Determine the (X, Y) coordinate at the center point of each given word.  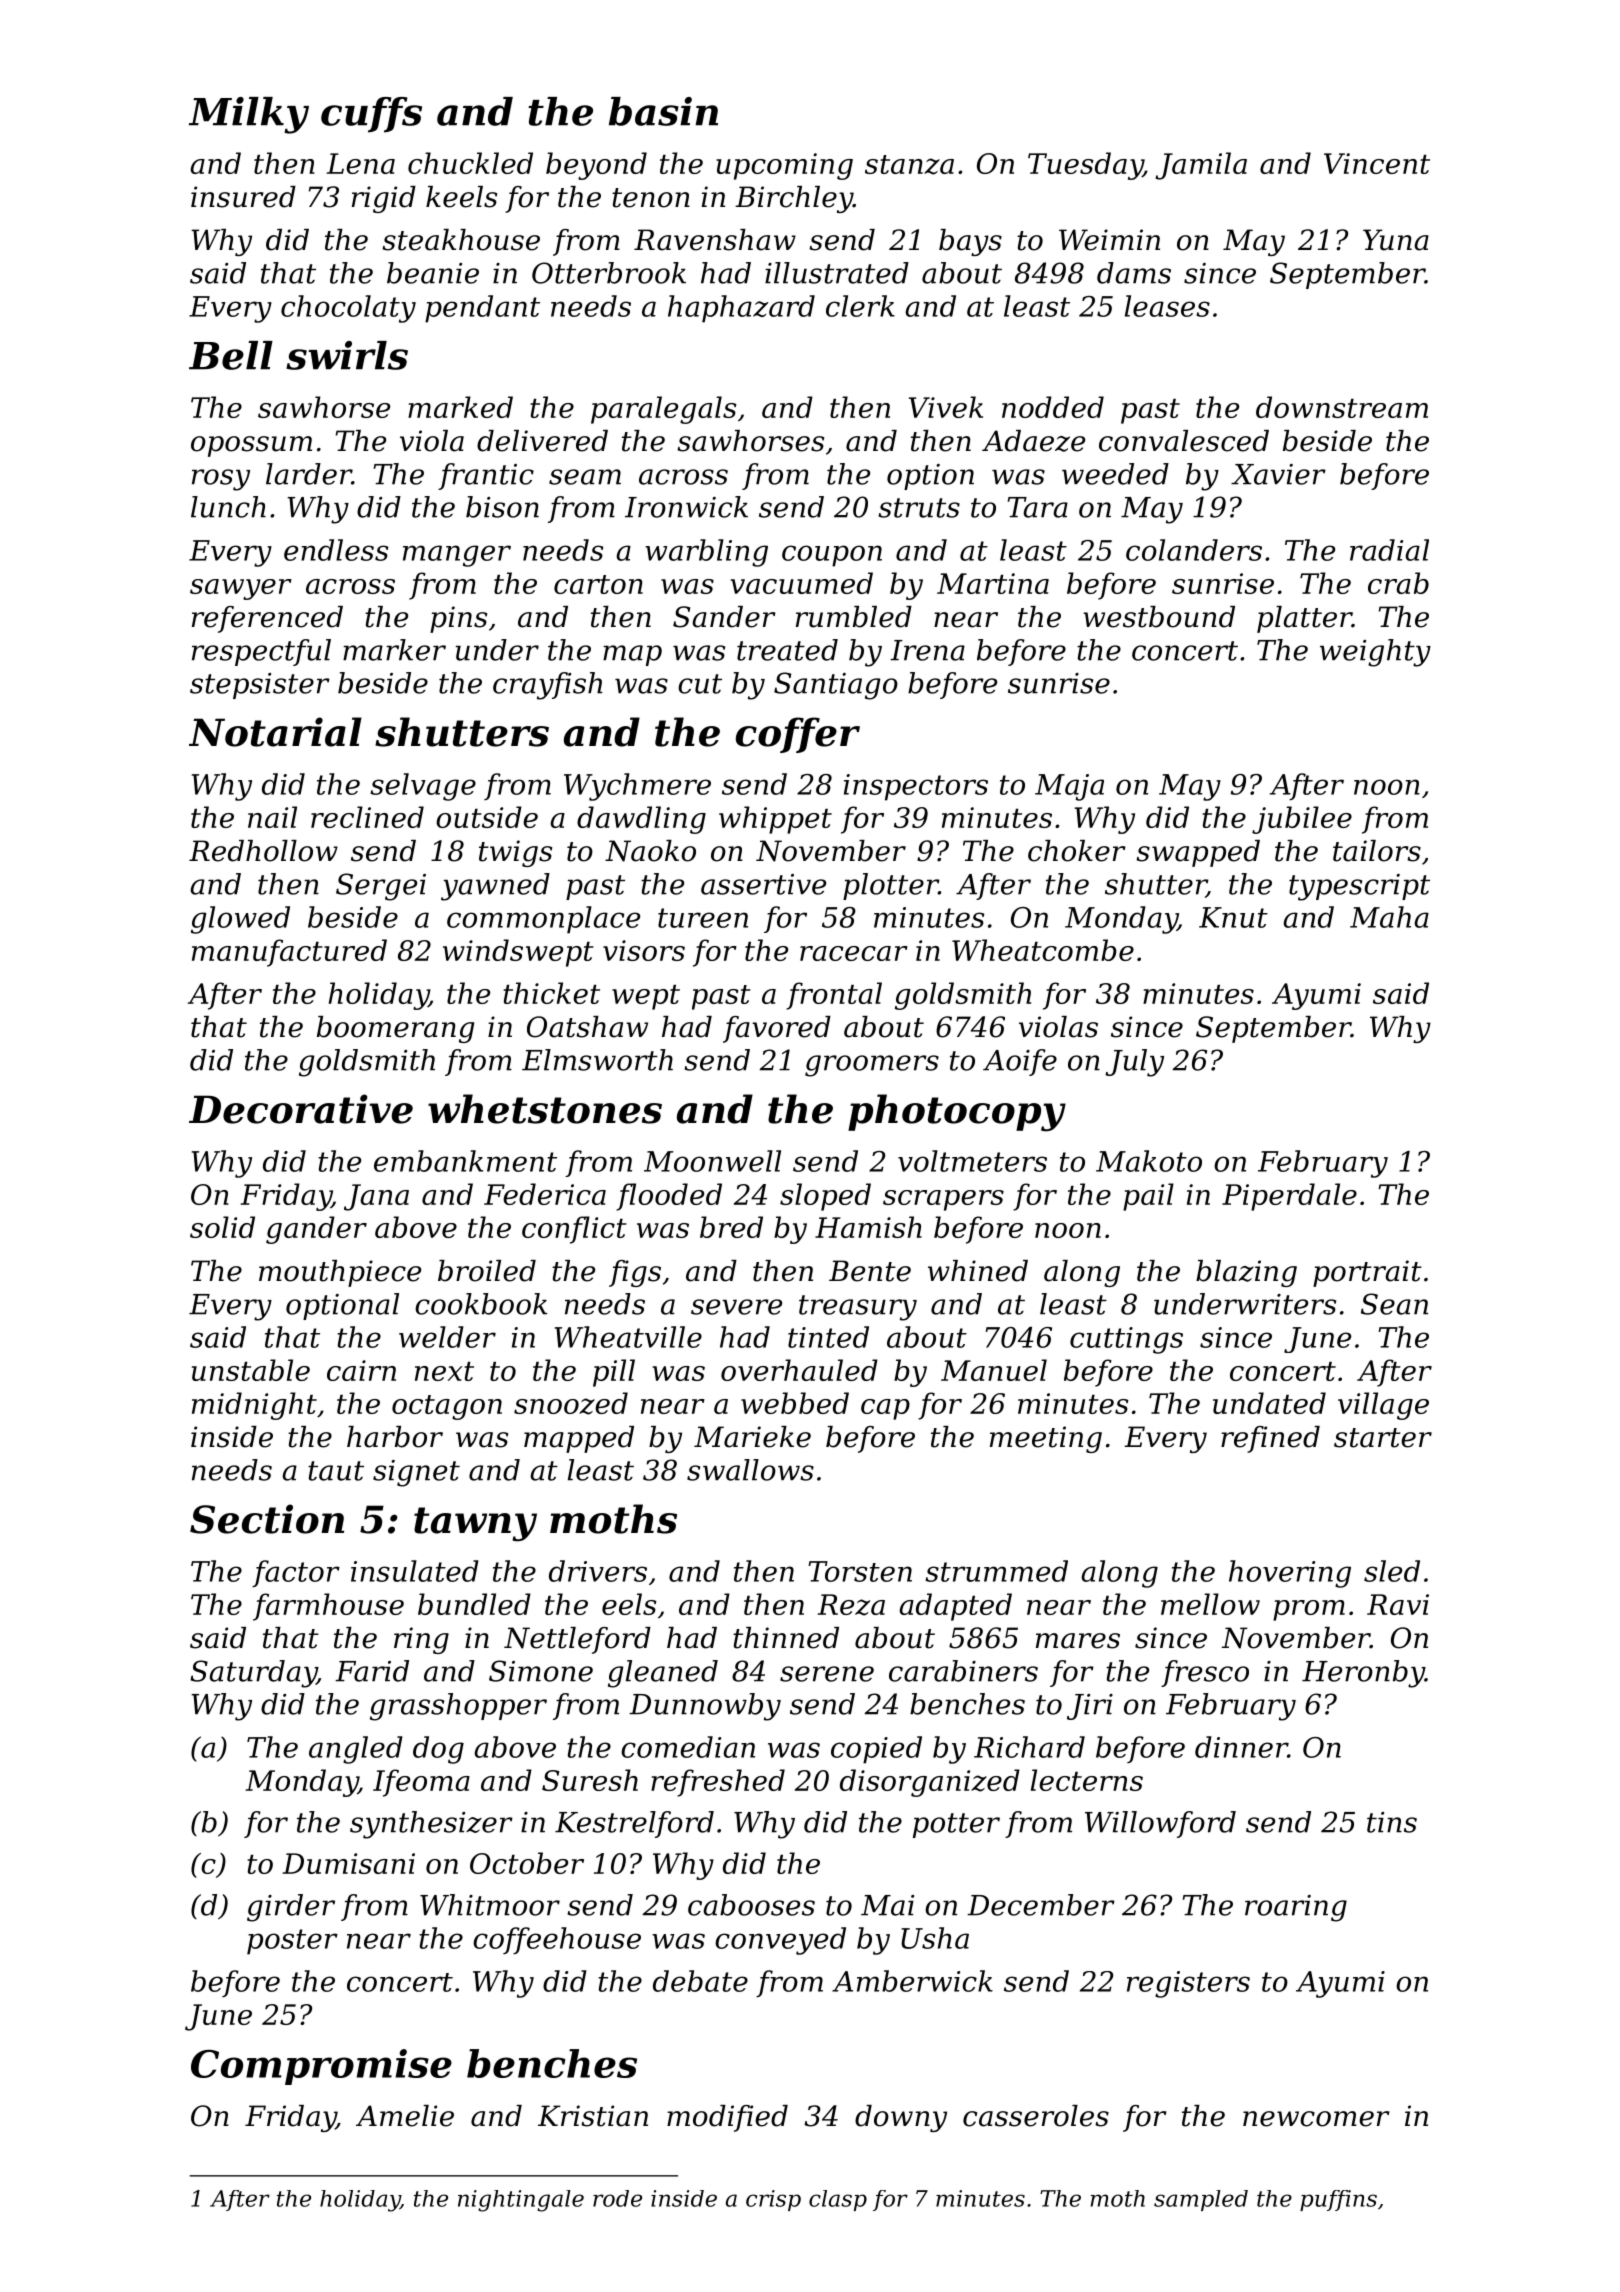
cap (885, 1409)
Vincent (1377, 163)
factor (296, 1573)
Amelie (405, 2116)
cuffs (371, 115)
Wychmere (637, 787)
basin (663, 111)
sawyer (241, 589)
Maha (1389, 917)
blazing (1246, 1273)
